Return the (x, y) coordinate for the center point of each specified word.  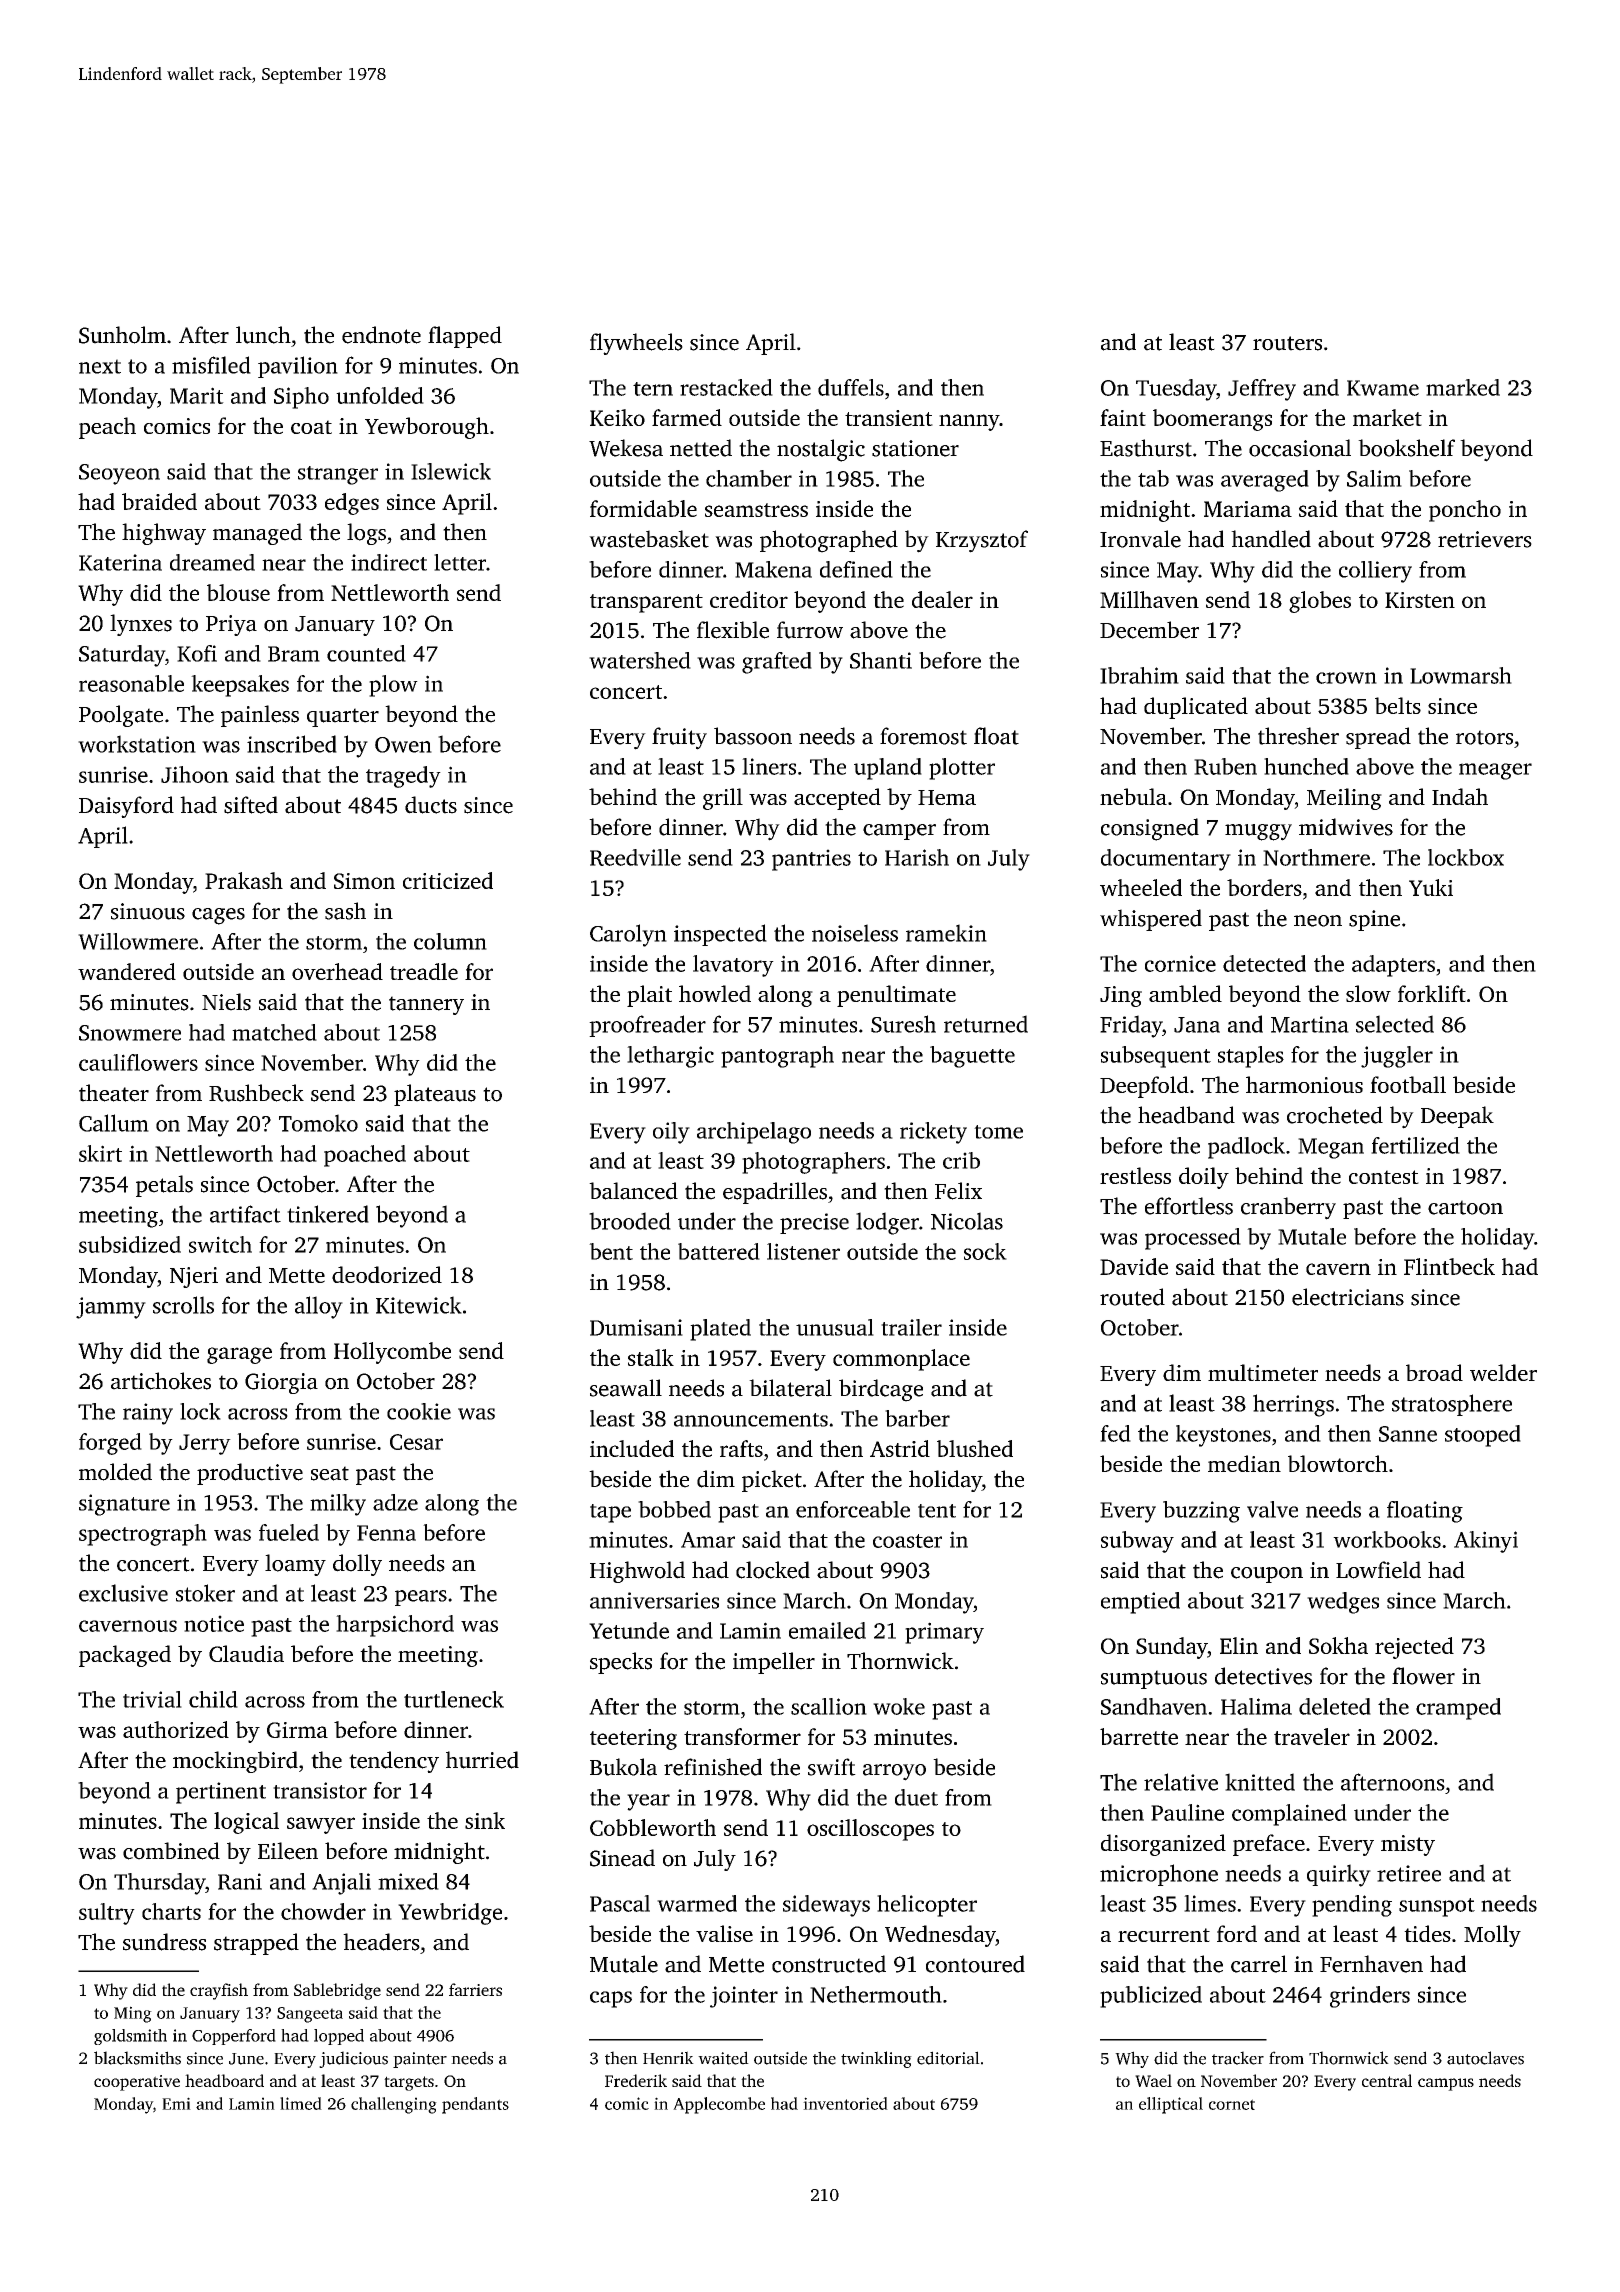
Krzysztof (982, 541)
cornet (1232, 2104)
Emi (176, 2103)
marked (1463, 387)
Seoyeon (119, 474)
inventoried (845, 2103)
